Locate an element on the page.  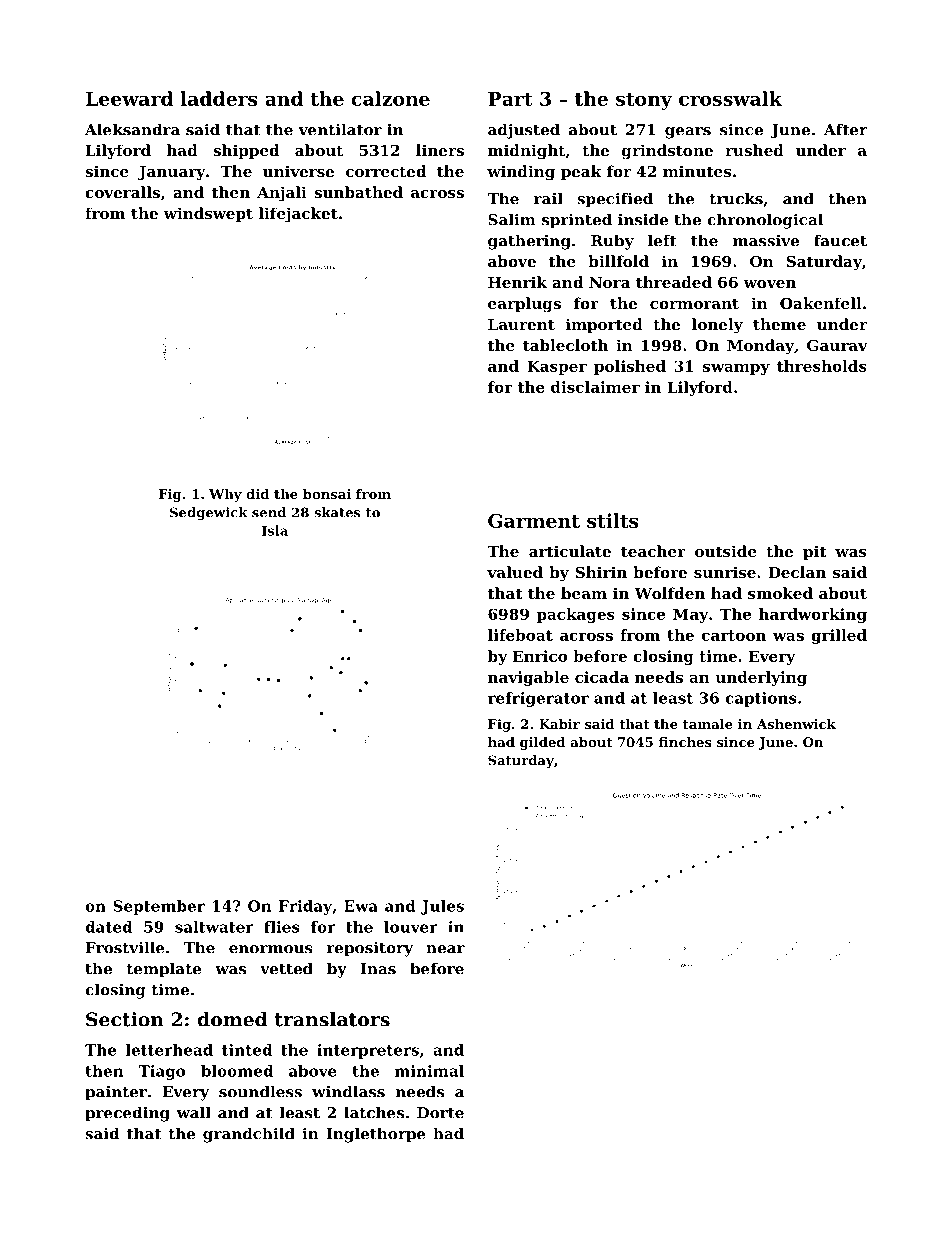
minimal is located at coordinates (429, 1071).
